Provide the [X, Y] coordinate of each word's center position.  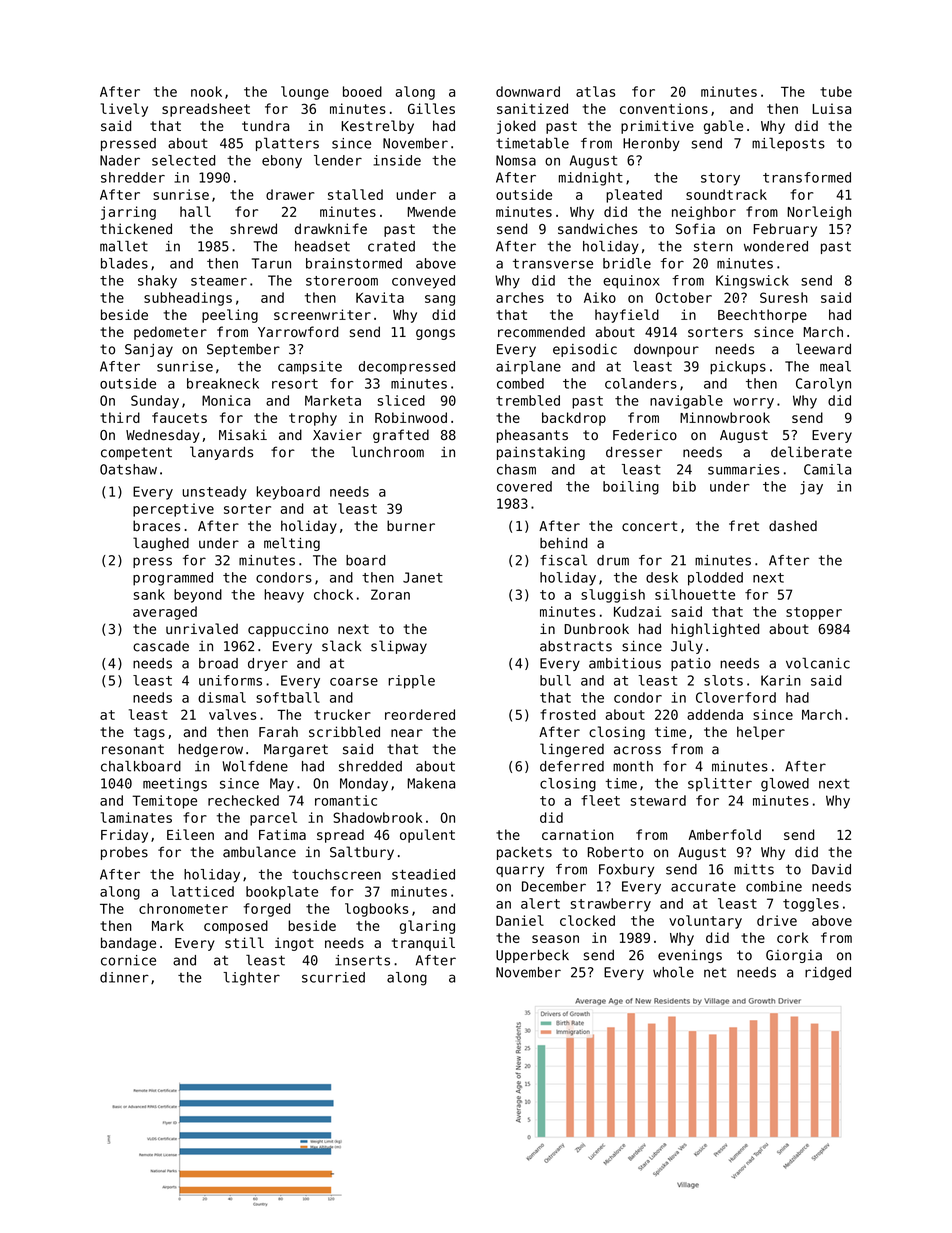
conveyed [423, 282]
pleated [634, 196]
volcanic [818, 663]
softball [288, 697]
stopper [814, 613]
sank [149, 594]
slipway [399, 647]
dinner [124, 977]
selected [183, 160]
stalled [355, 194]
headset [322, 246]
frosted [568, 714]
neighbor [704, 213]
